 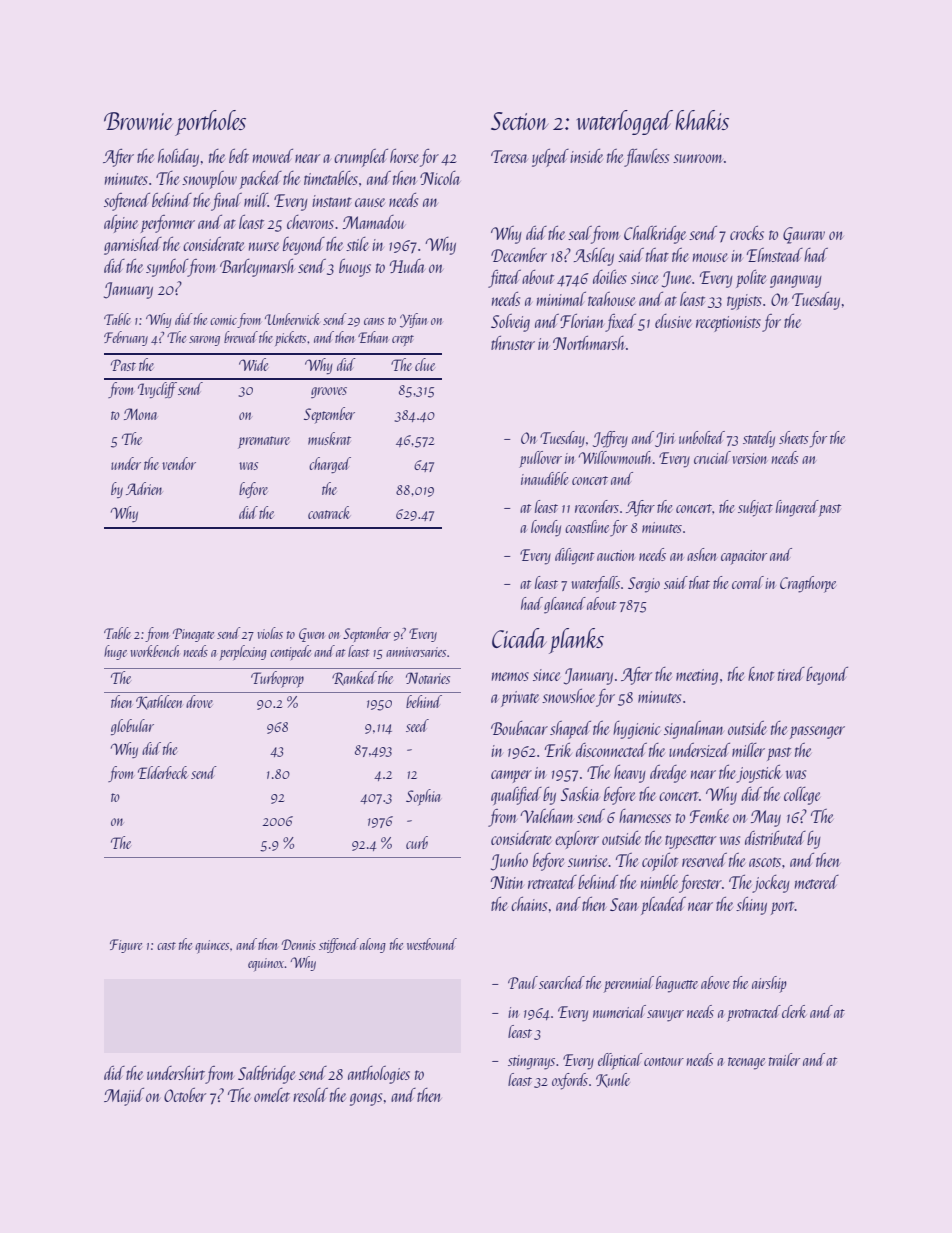 I want to click on auction, so click(x=616, y=555).
